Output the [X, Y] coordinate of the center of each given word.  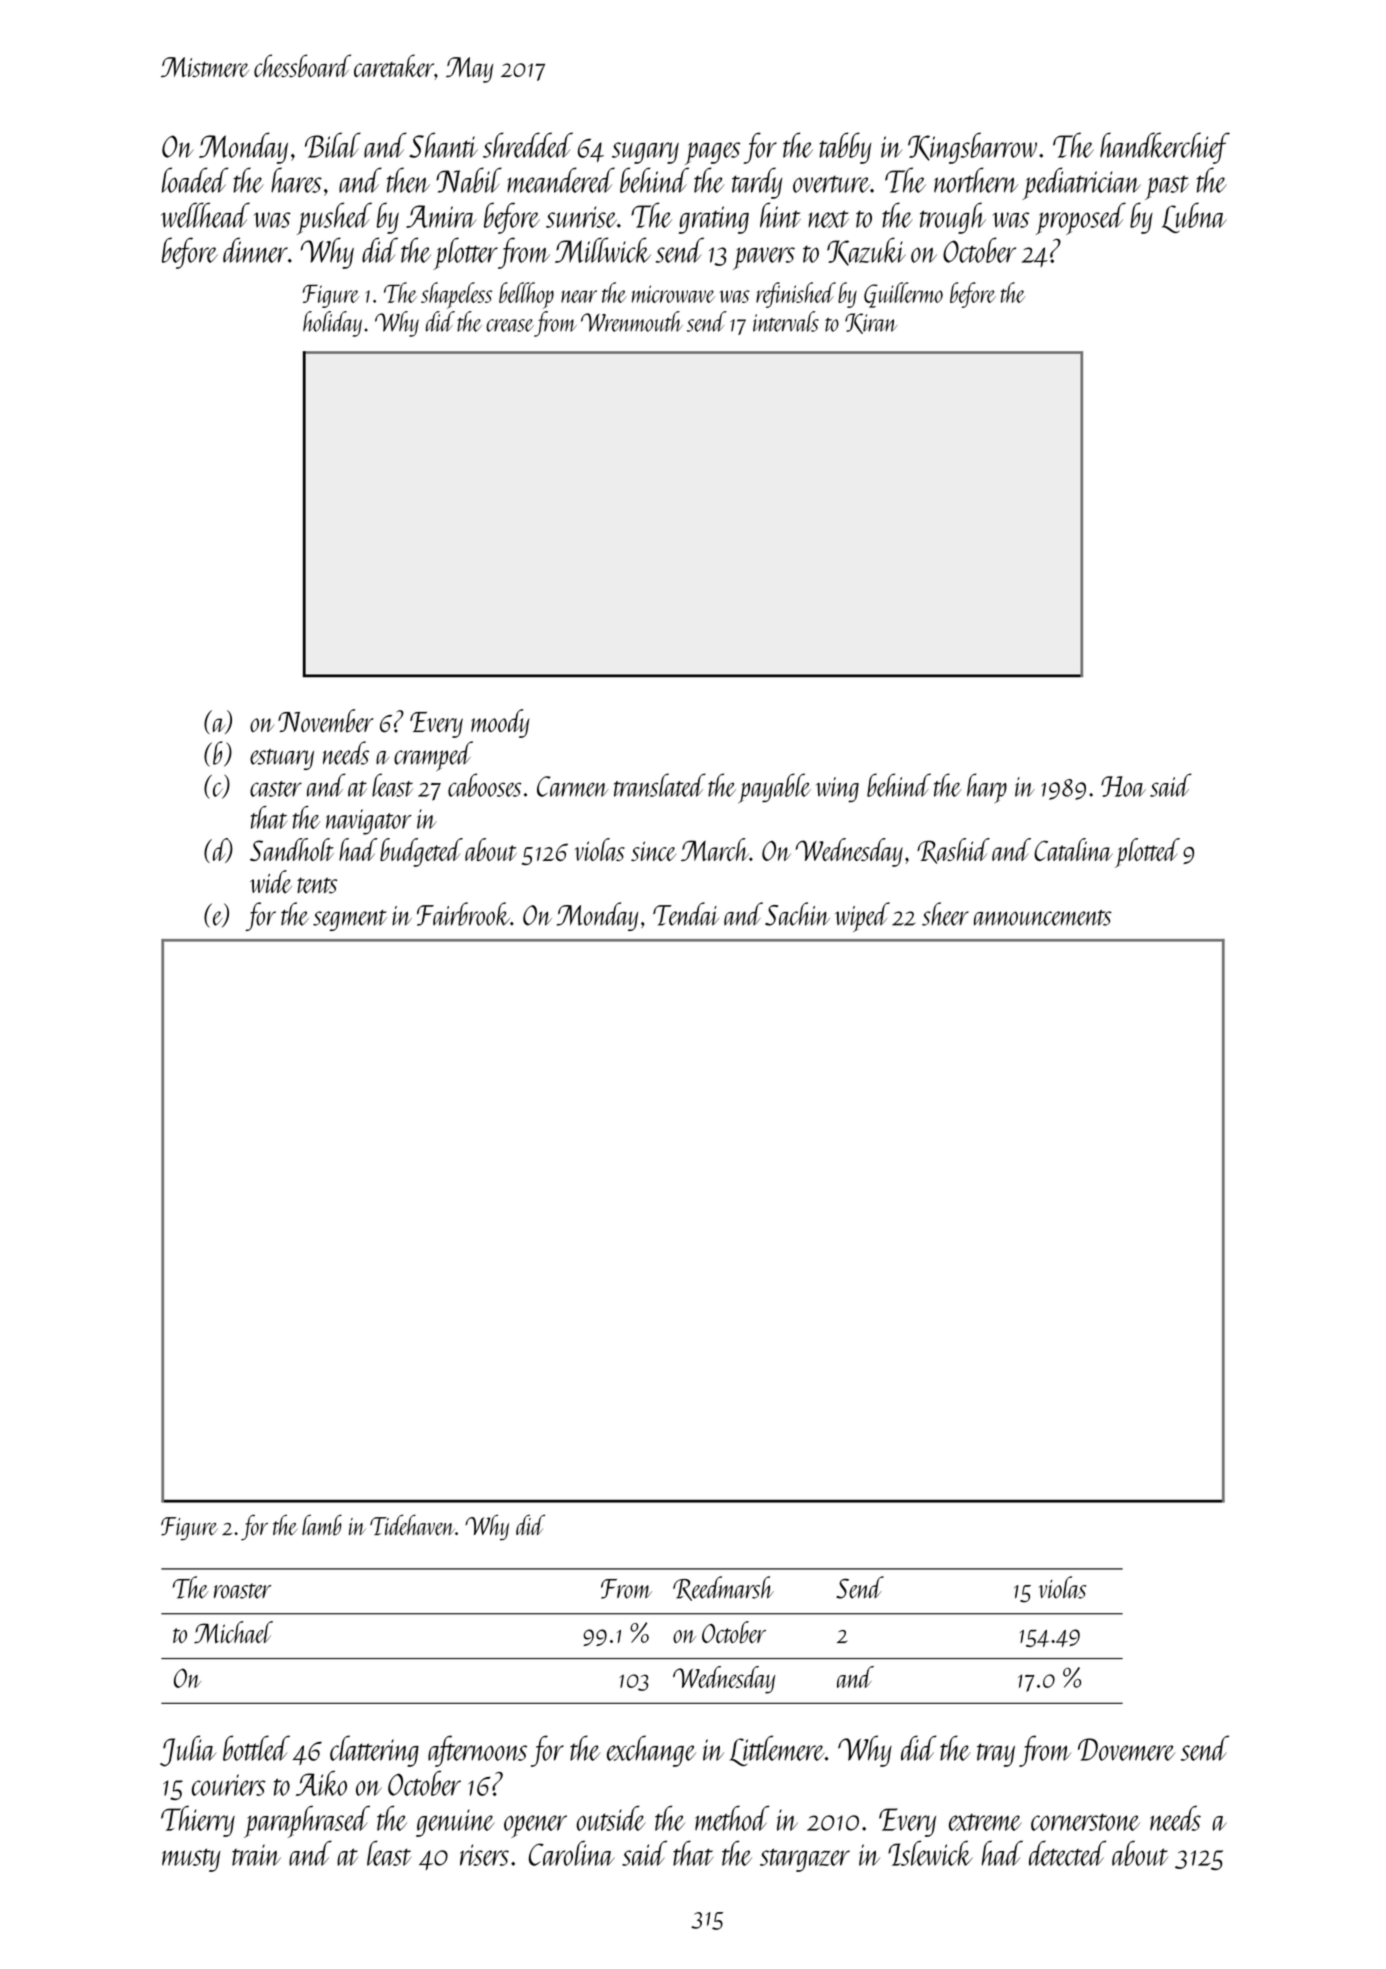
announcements [1043, 918]
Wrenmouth [632, 321]
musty [191, 1860]
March [715, 849]
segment [350, 920]
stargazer [805, 1860]
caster [276, 789]
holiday [332, 324]
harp [987, 788]
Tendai [686, 914]
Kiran [871, 323]
